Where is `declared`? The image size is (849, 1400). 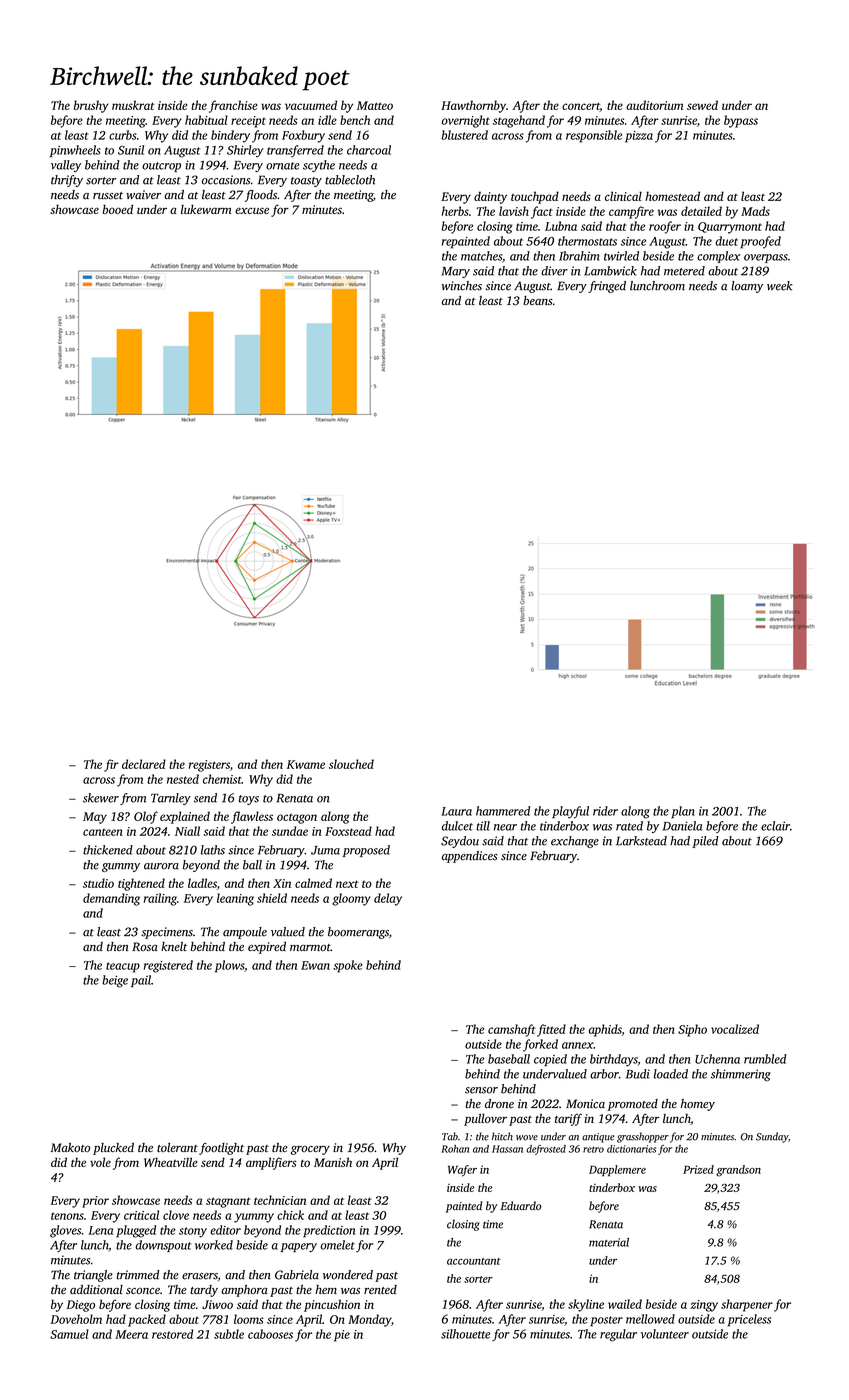 declared is located at coordinates (144, 764).
